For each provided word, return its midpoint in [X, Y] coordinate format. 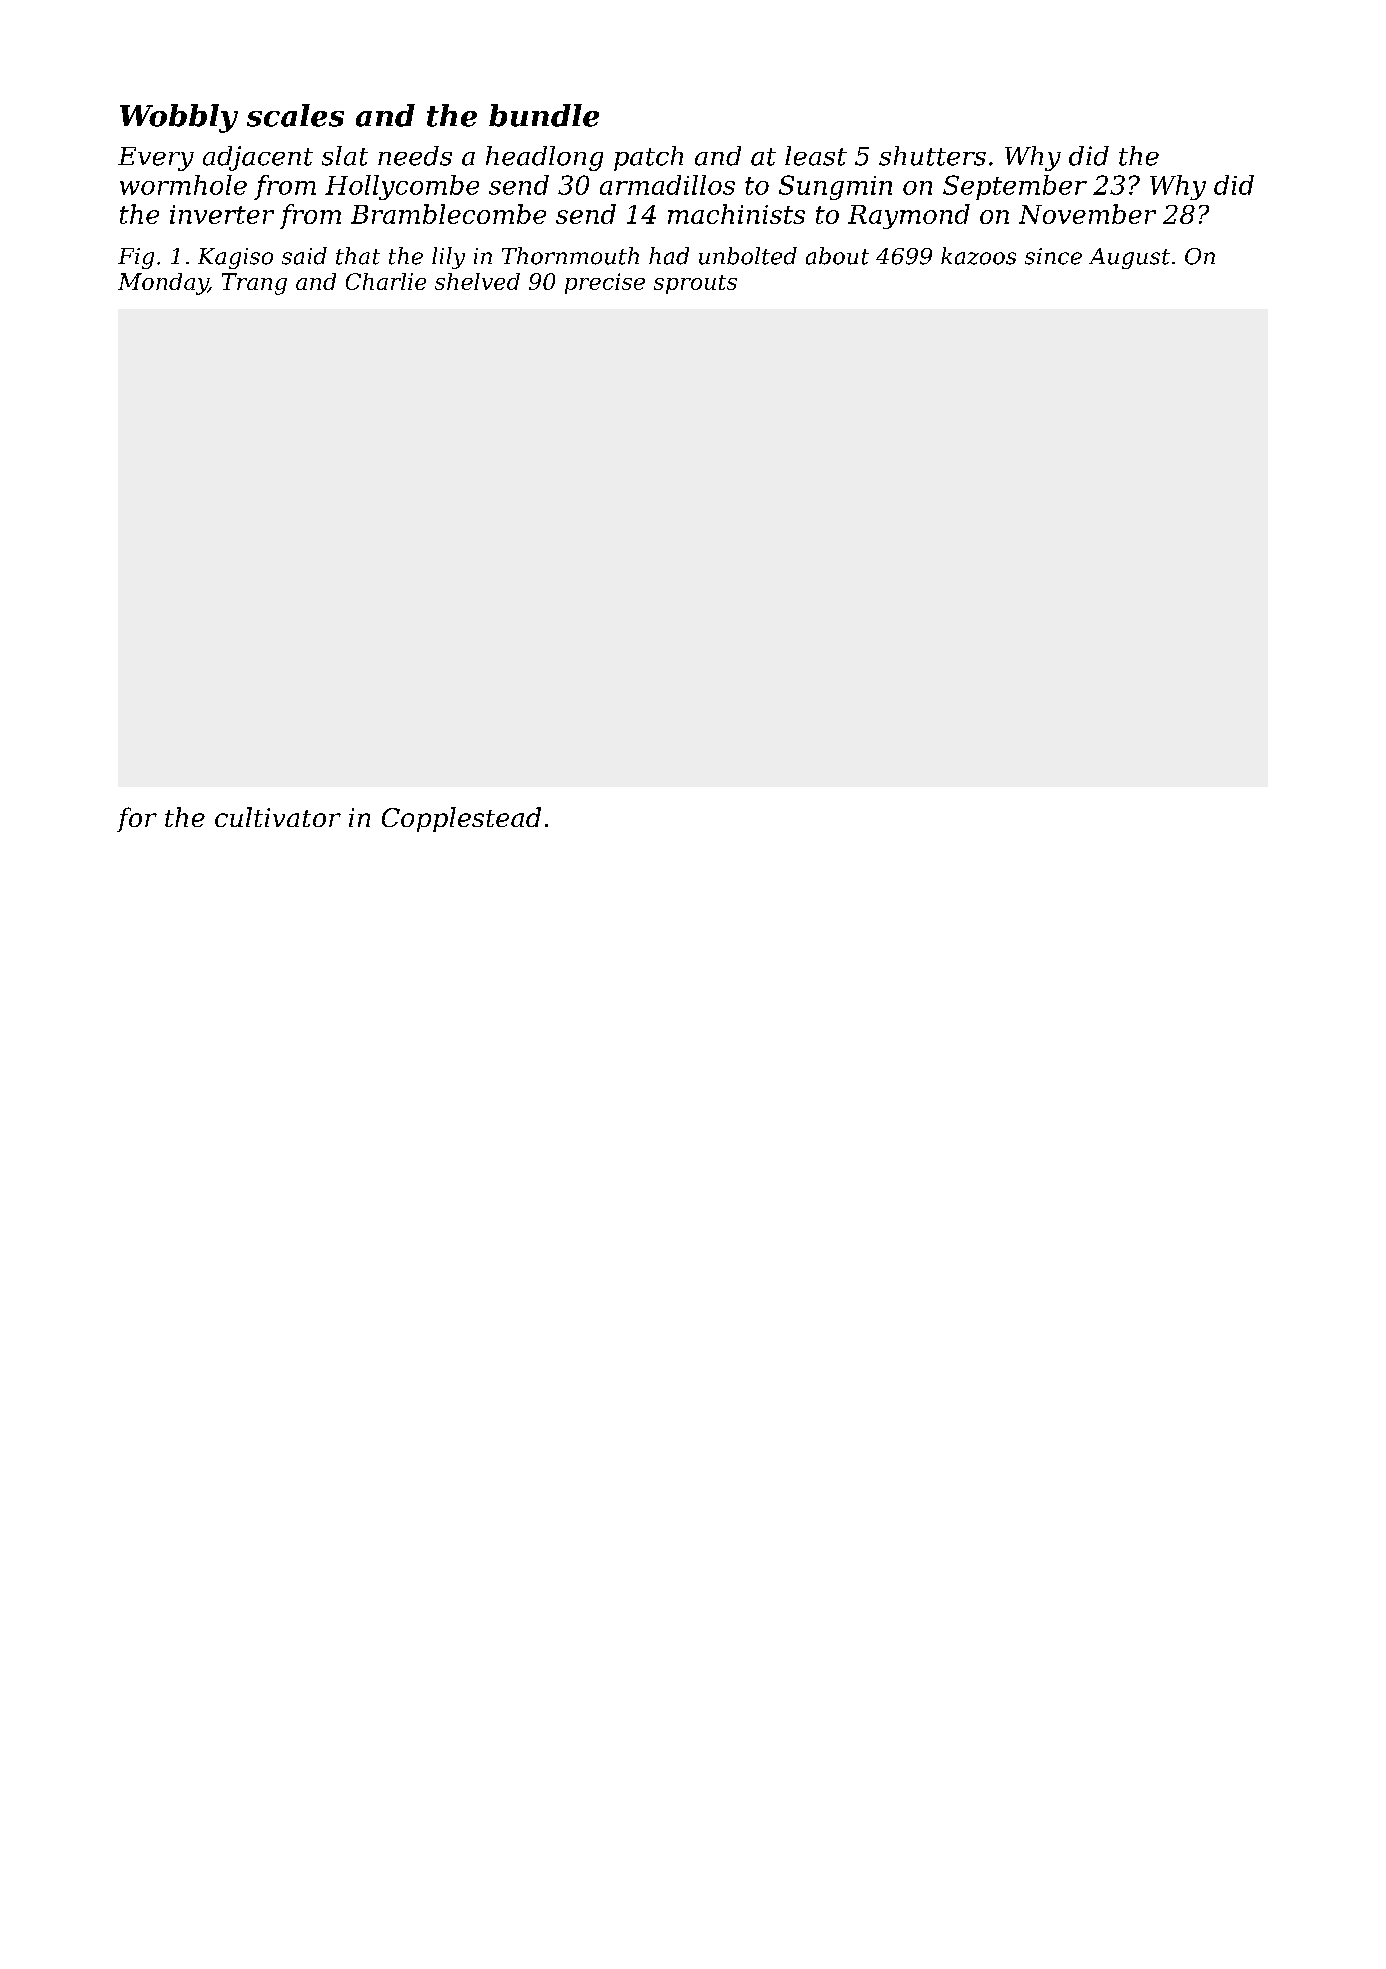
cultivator [278, 817]
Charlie [386, 281]
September [1015, 187]
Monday [163, 284]
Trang [254, 284]
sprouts [695, 284]
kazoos [978, 256]
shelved [477, 281]
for [137, 819]
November [1087, 214]
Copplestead [461, 819]
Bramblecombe [448, 214]
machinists [736, 214]
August [1129, 258]
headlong [544, 158]
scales [295, 115]
